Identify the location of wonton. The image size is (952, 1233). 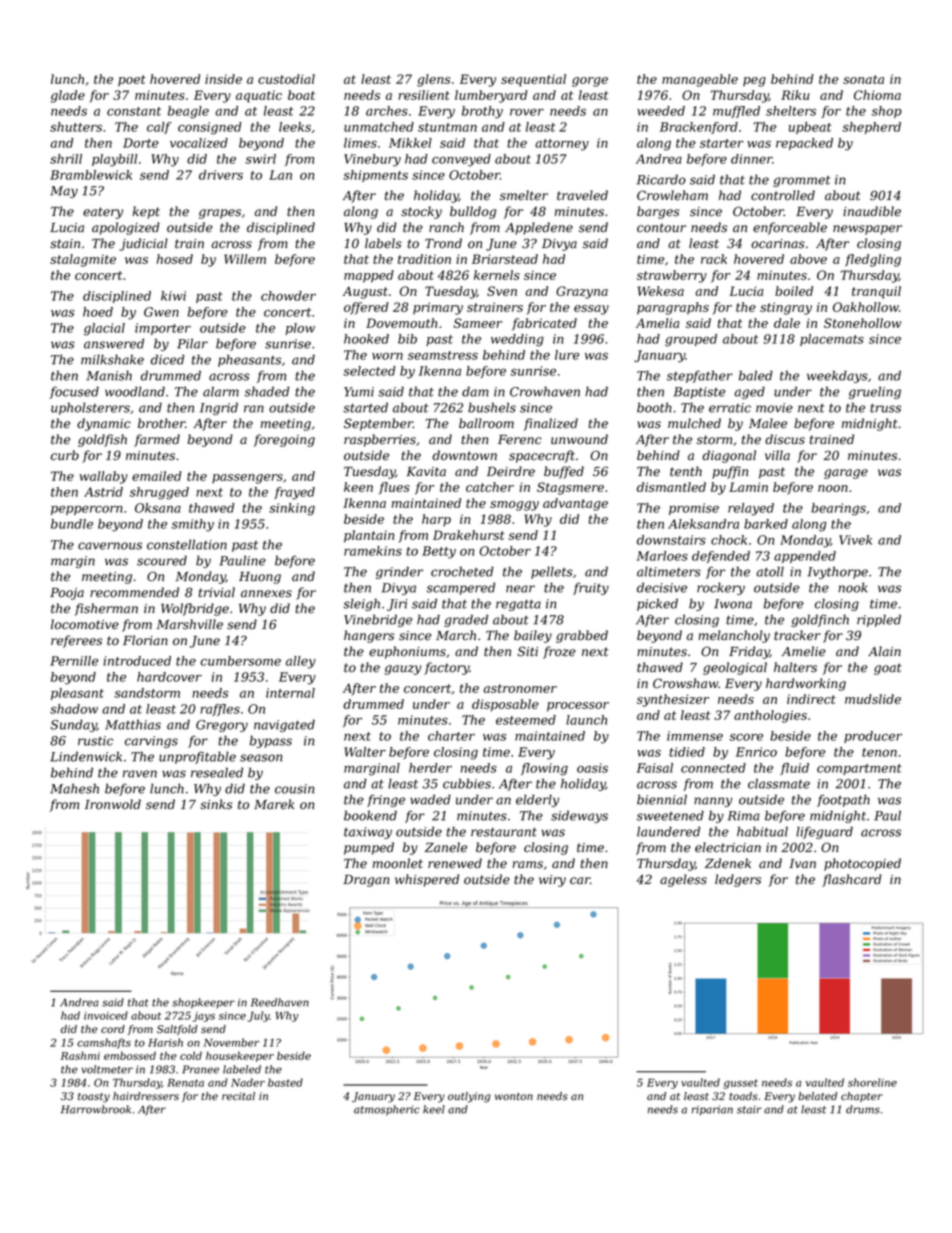
(514, 1096).
